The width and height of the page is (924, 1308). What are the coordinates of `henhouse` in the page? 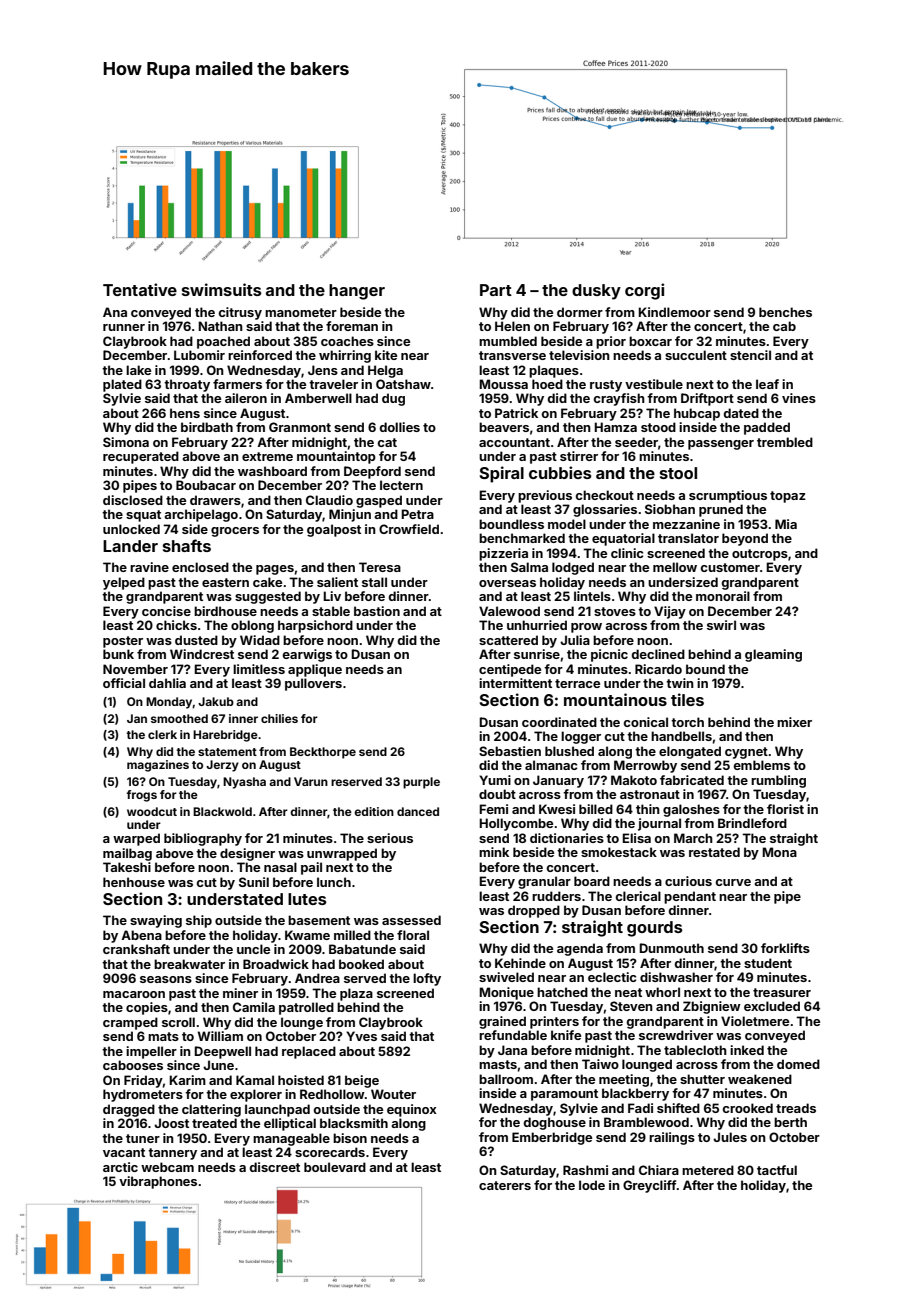 It's located at (134, 882).
